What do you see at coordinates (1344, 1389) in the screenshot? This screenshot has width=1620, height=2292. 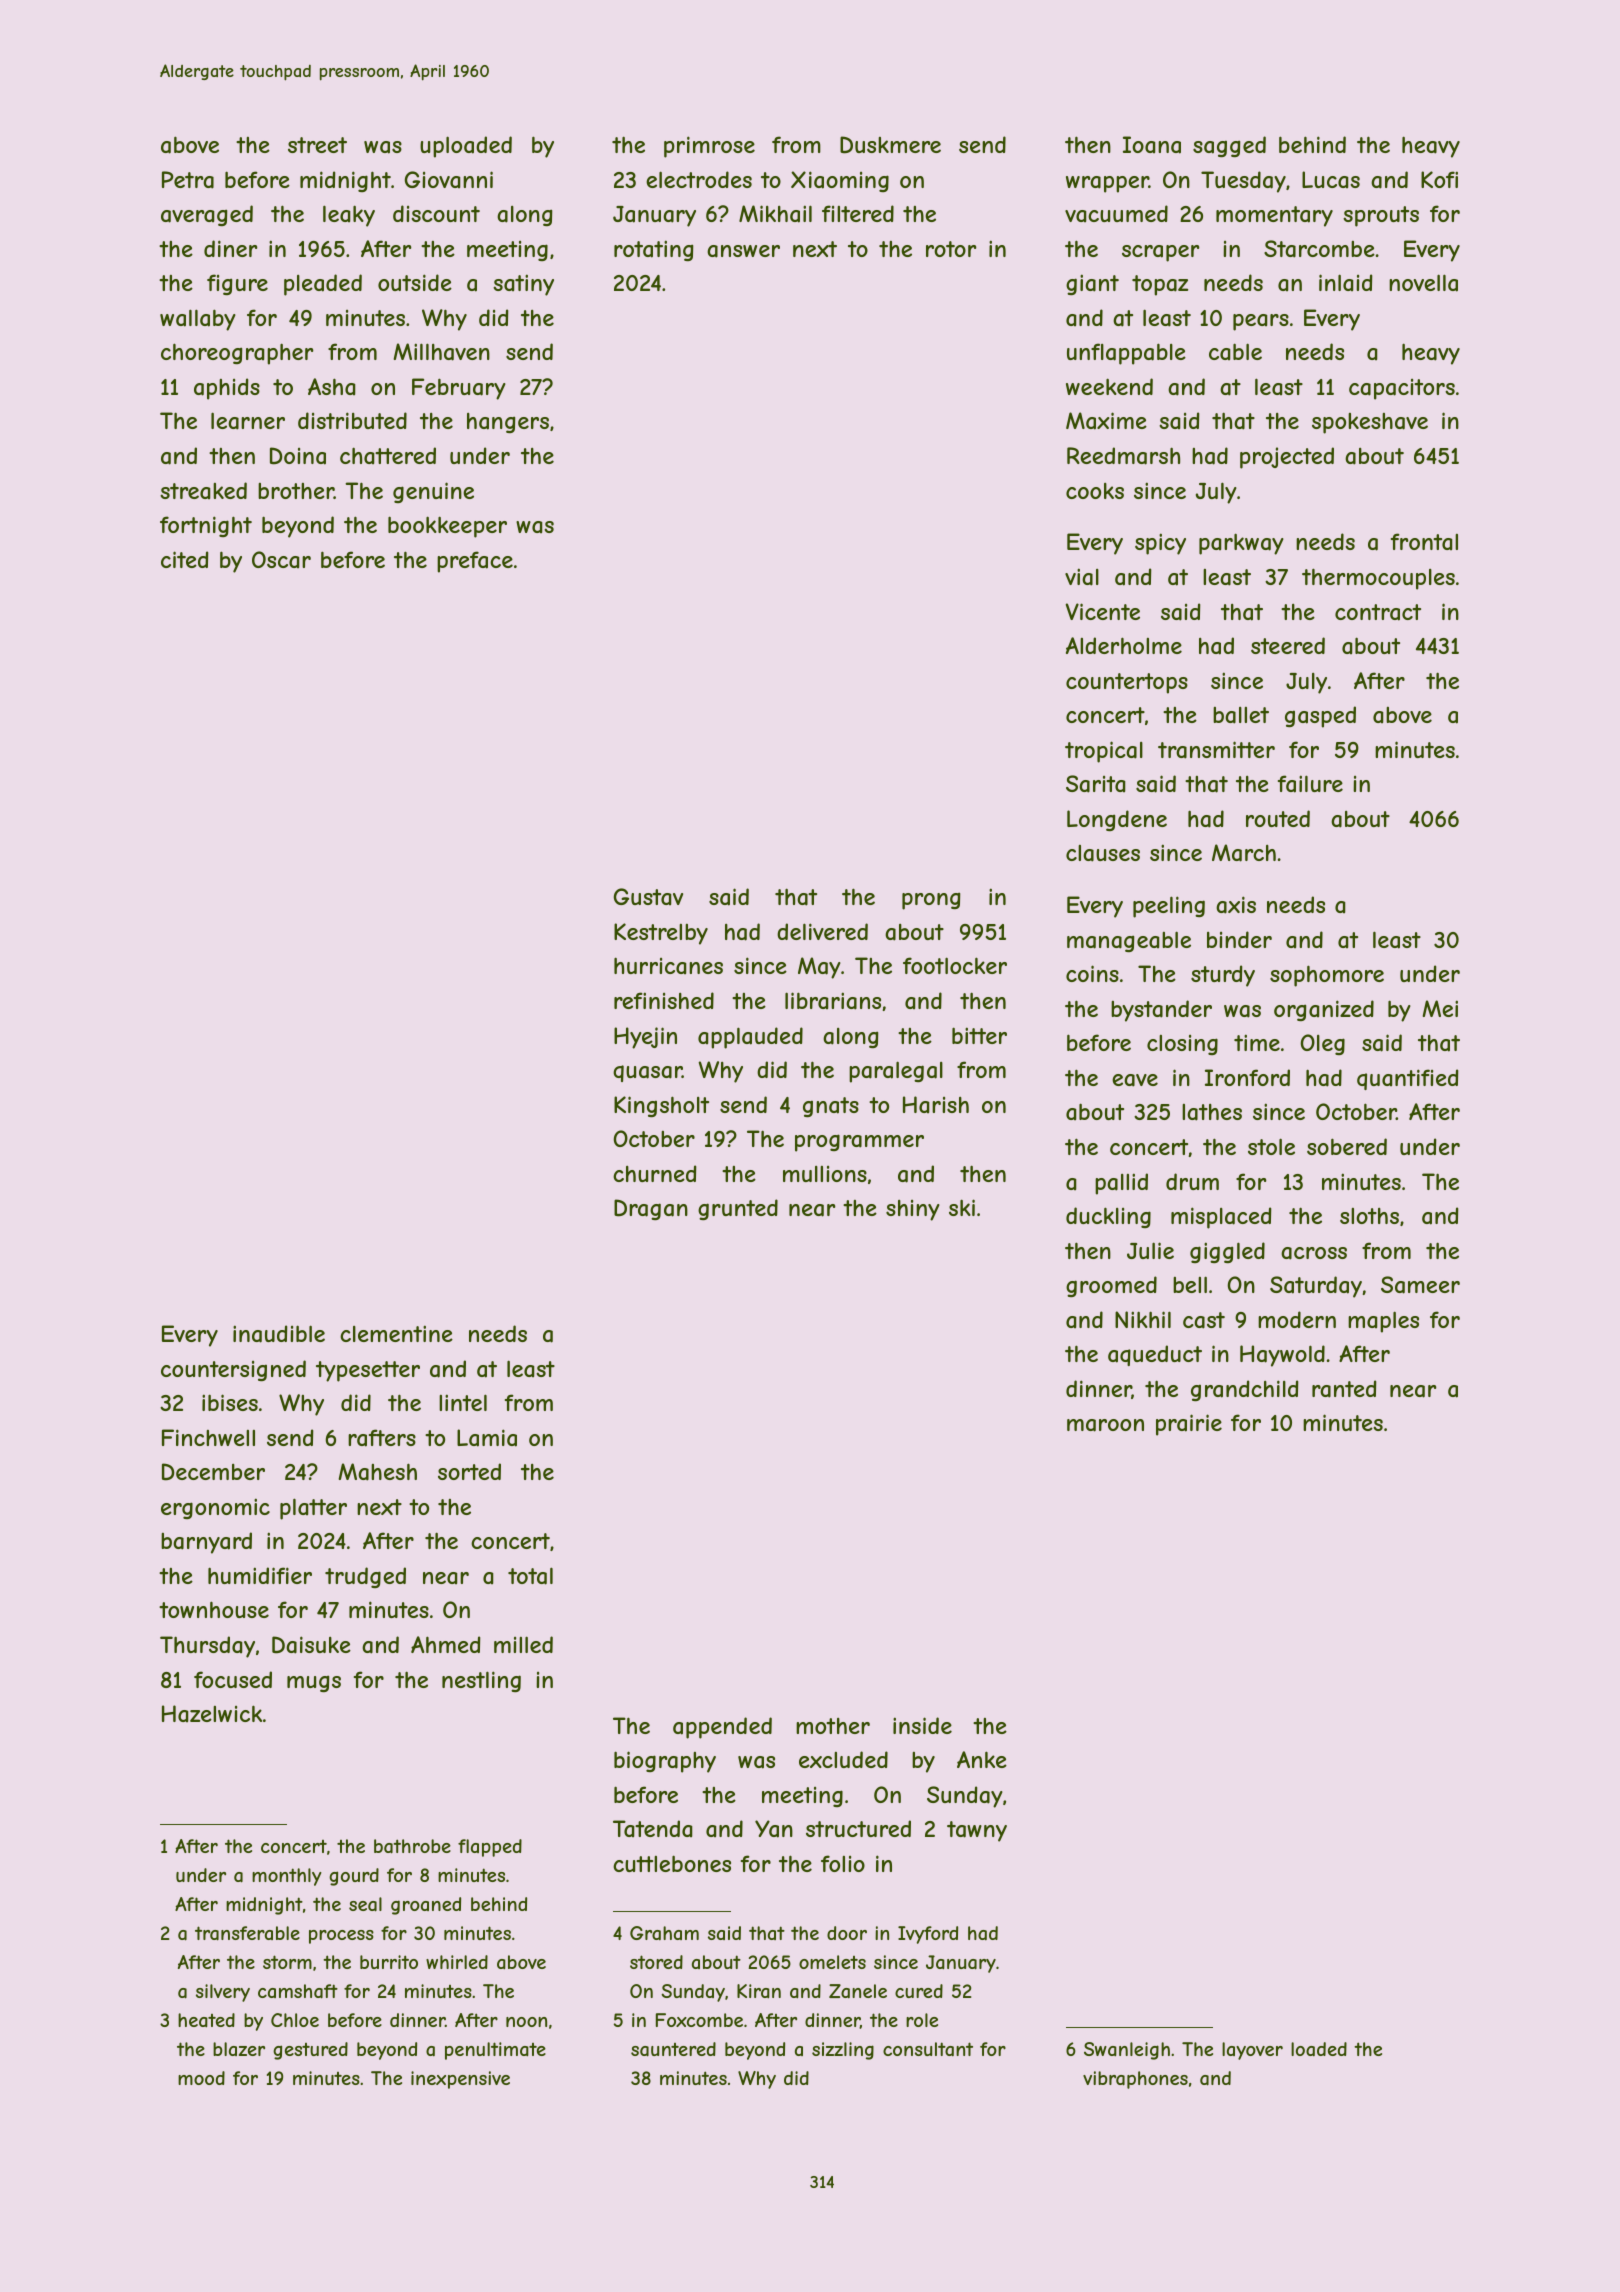 I see `ranted` at bounding box center [1344, 1389].
